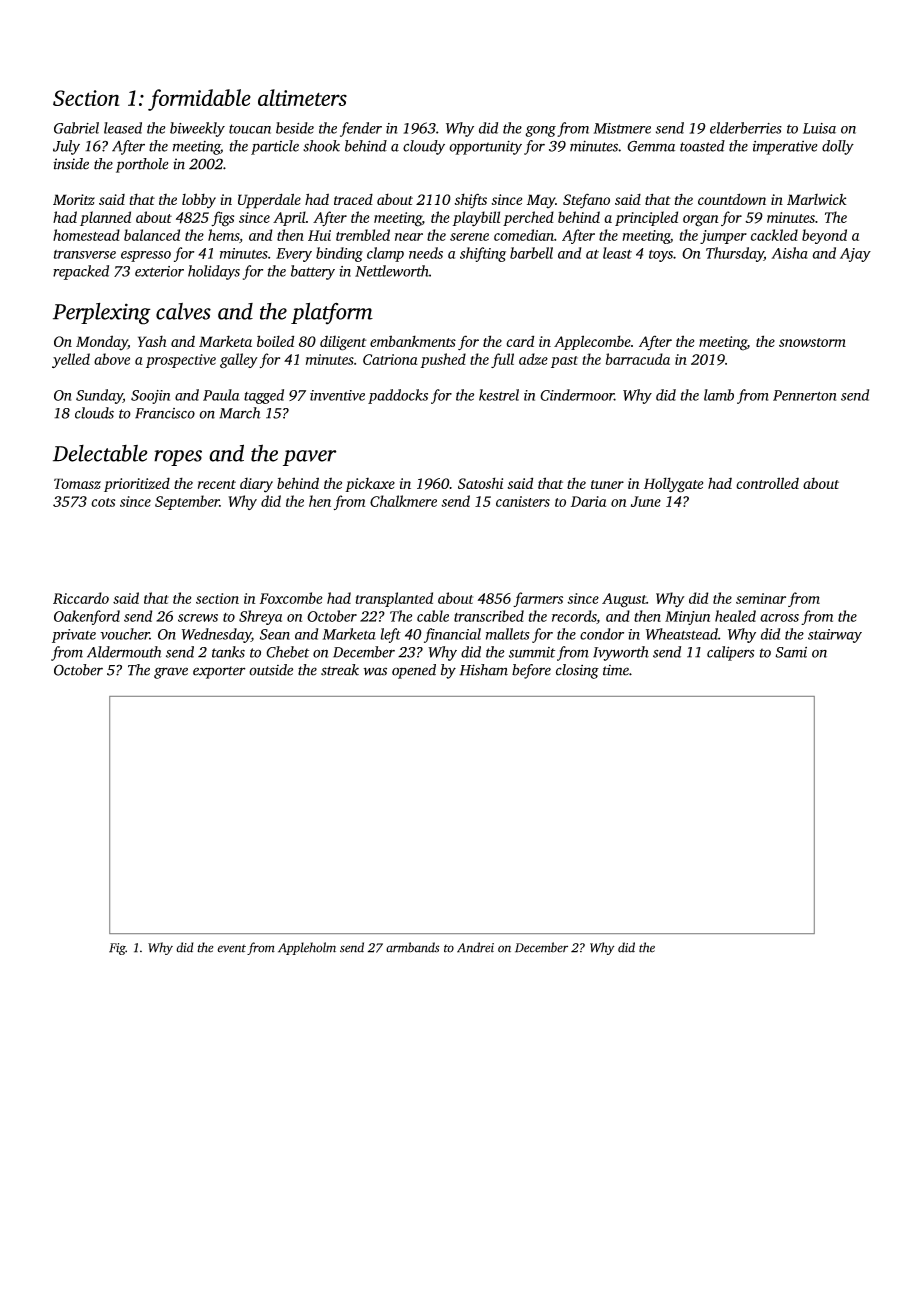 The image size is (924, 1308). What do you see at coordinates (231, 948) in the image?
I see `event` at bounding box center [231, 948].
